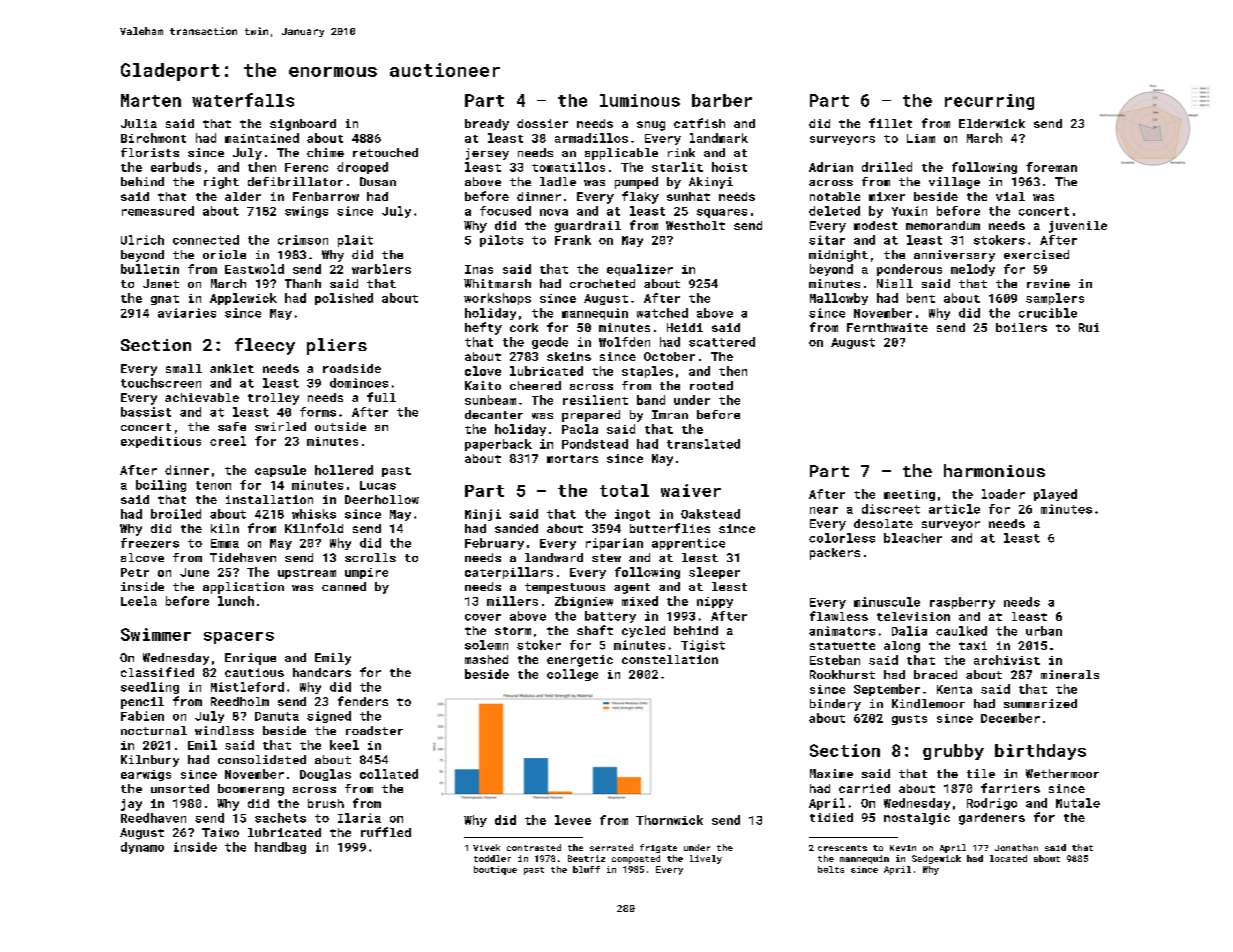 The height and width of the screenshot is (952, 1233). What do you see at coordinates (891, 509) in the screenshot?
I see `discreet` at bounding box center [891, 509].
